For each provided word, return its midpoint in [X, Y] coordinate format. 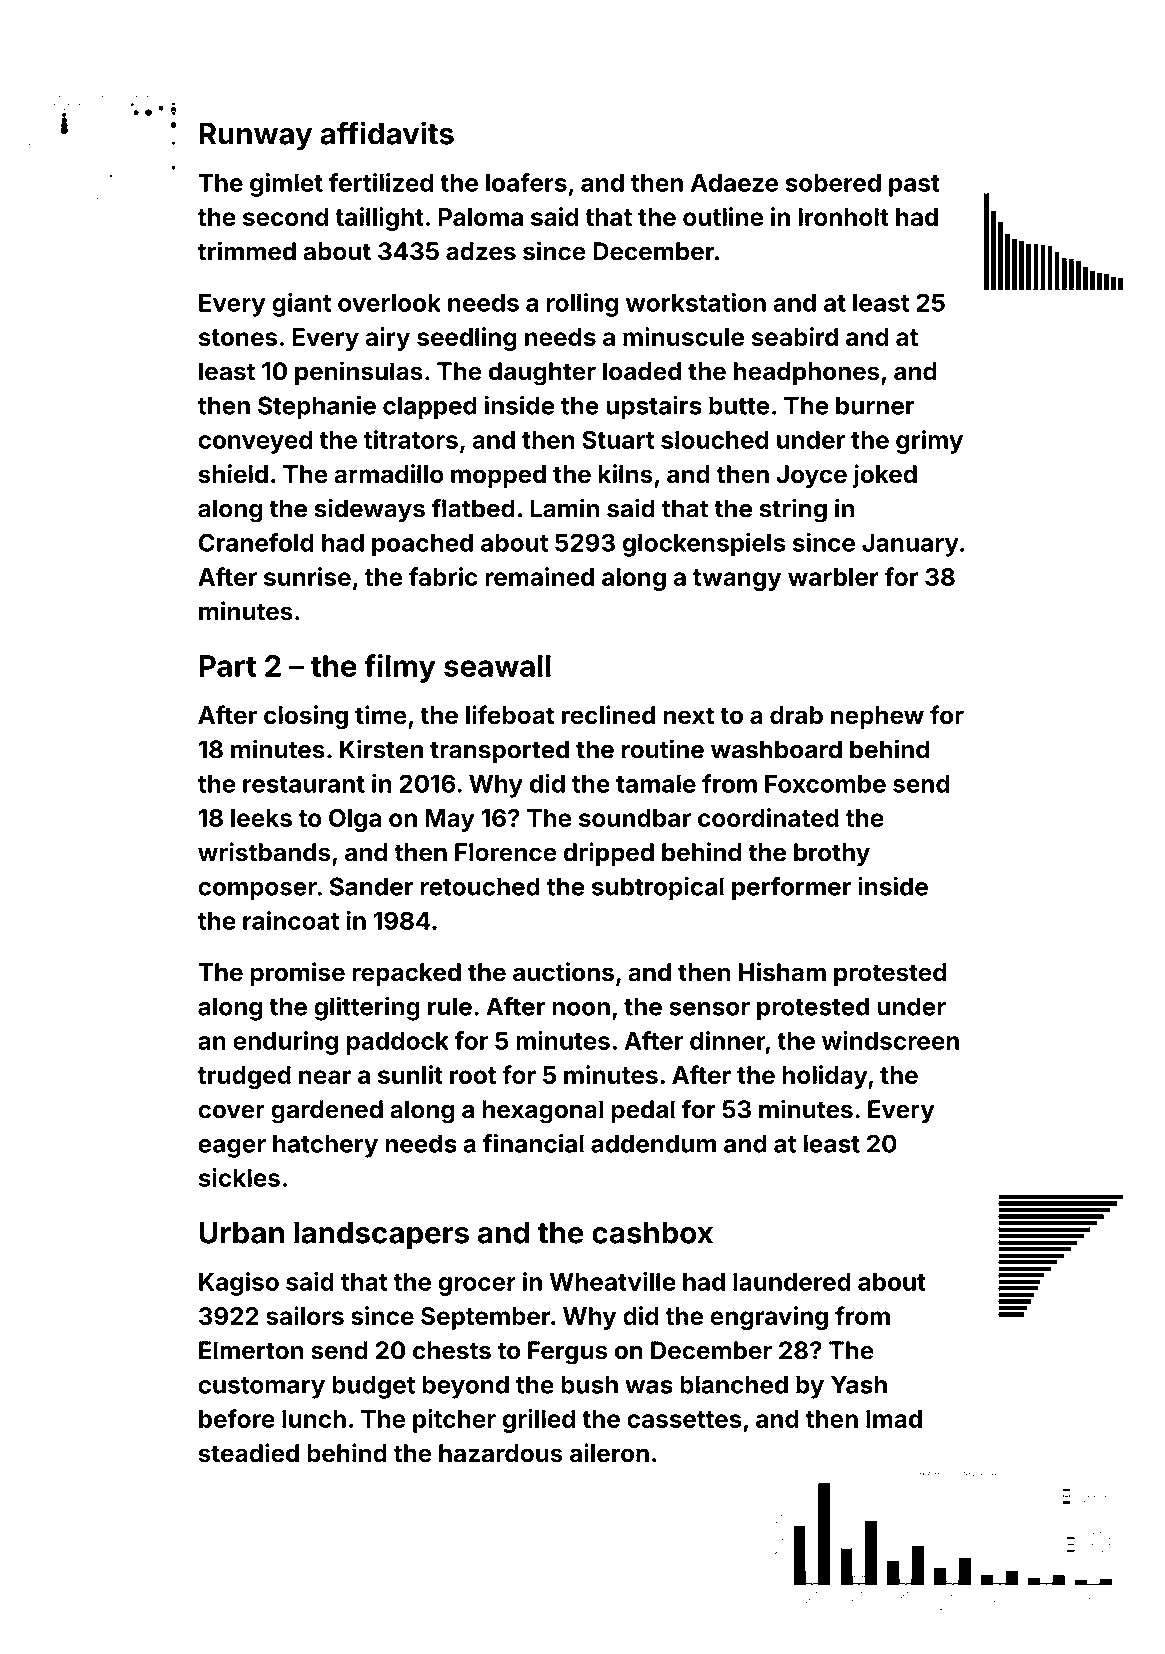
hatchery [325, 1146]
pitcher [454, 1421]
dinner [727, 1040]
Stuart [618, 439]
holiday [825, 1077]
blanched [734, 1384]
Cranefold [256, 542]
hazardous [501, 1453]
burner [875, 405]
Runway [255, 137]
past [914, 186]
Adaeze [734, 183]
